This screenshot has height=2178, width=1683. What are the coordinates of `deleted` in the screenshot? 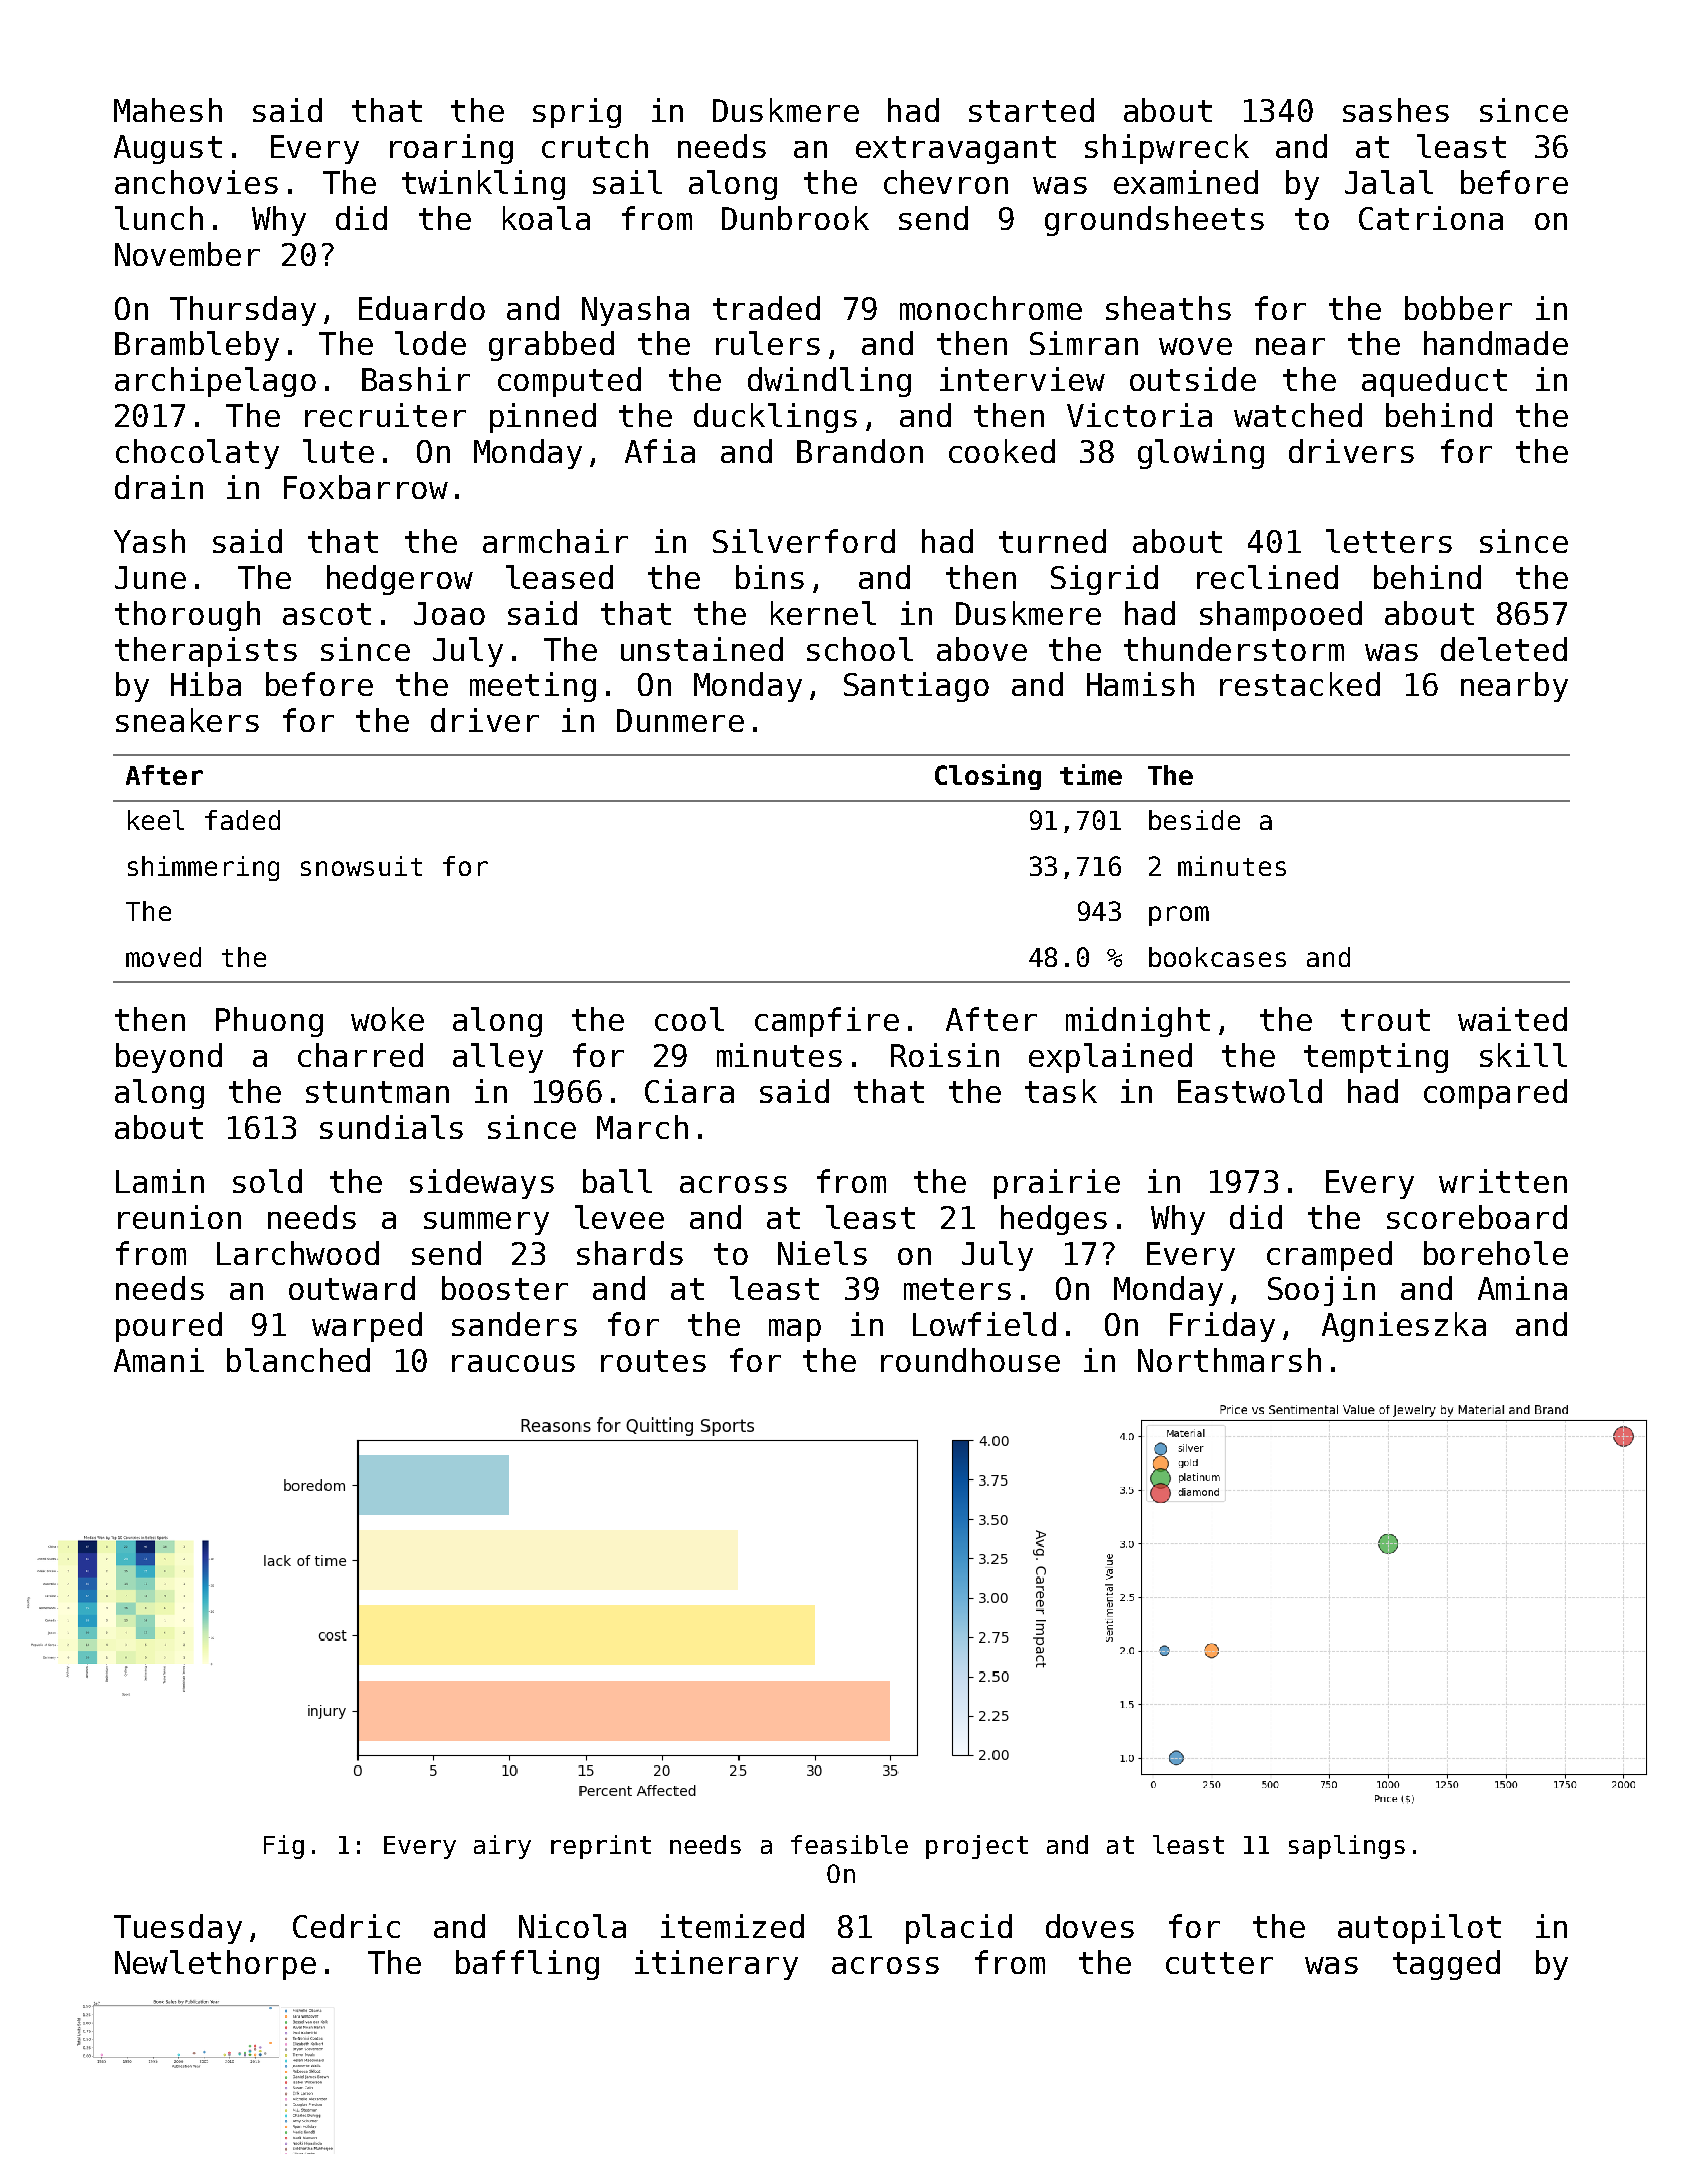 It's located at (1504, 649).
